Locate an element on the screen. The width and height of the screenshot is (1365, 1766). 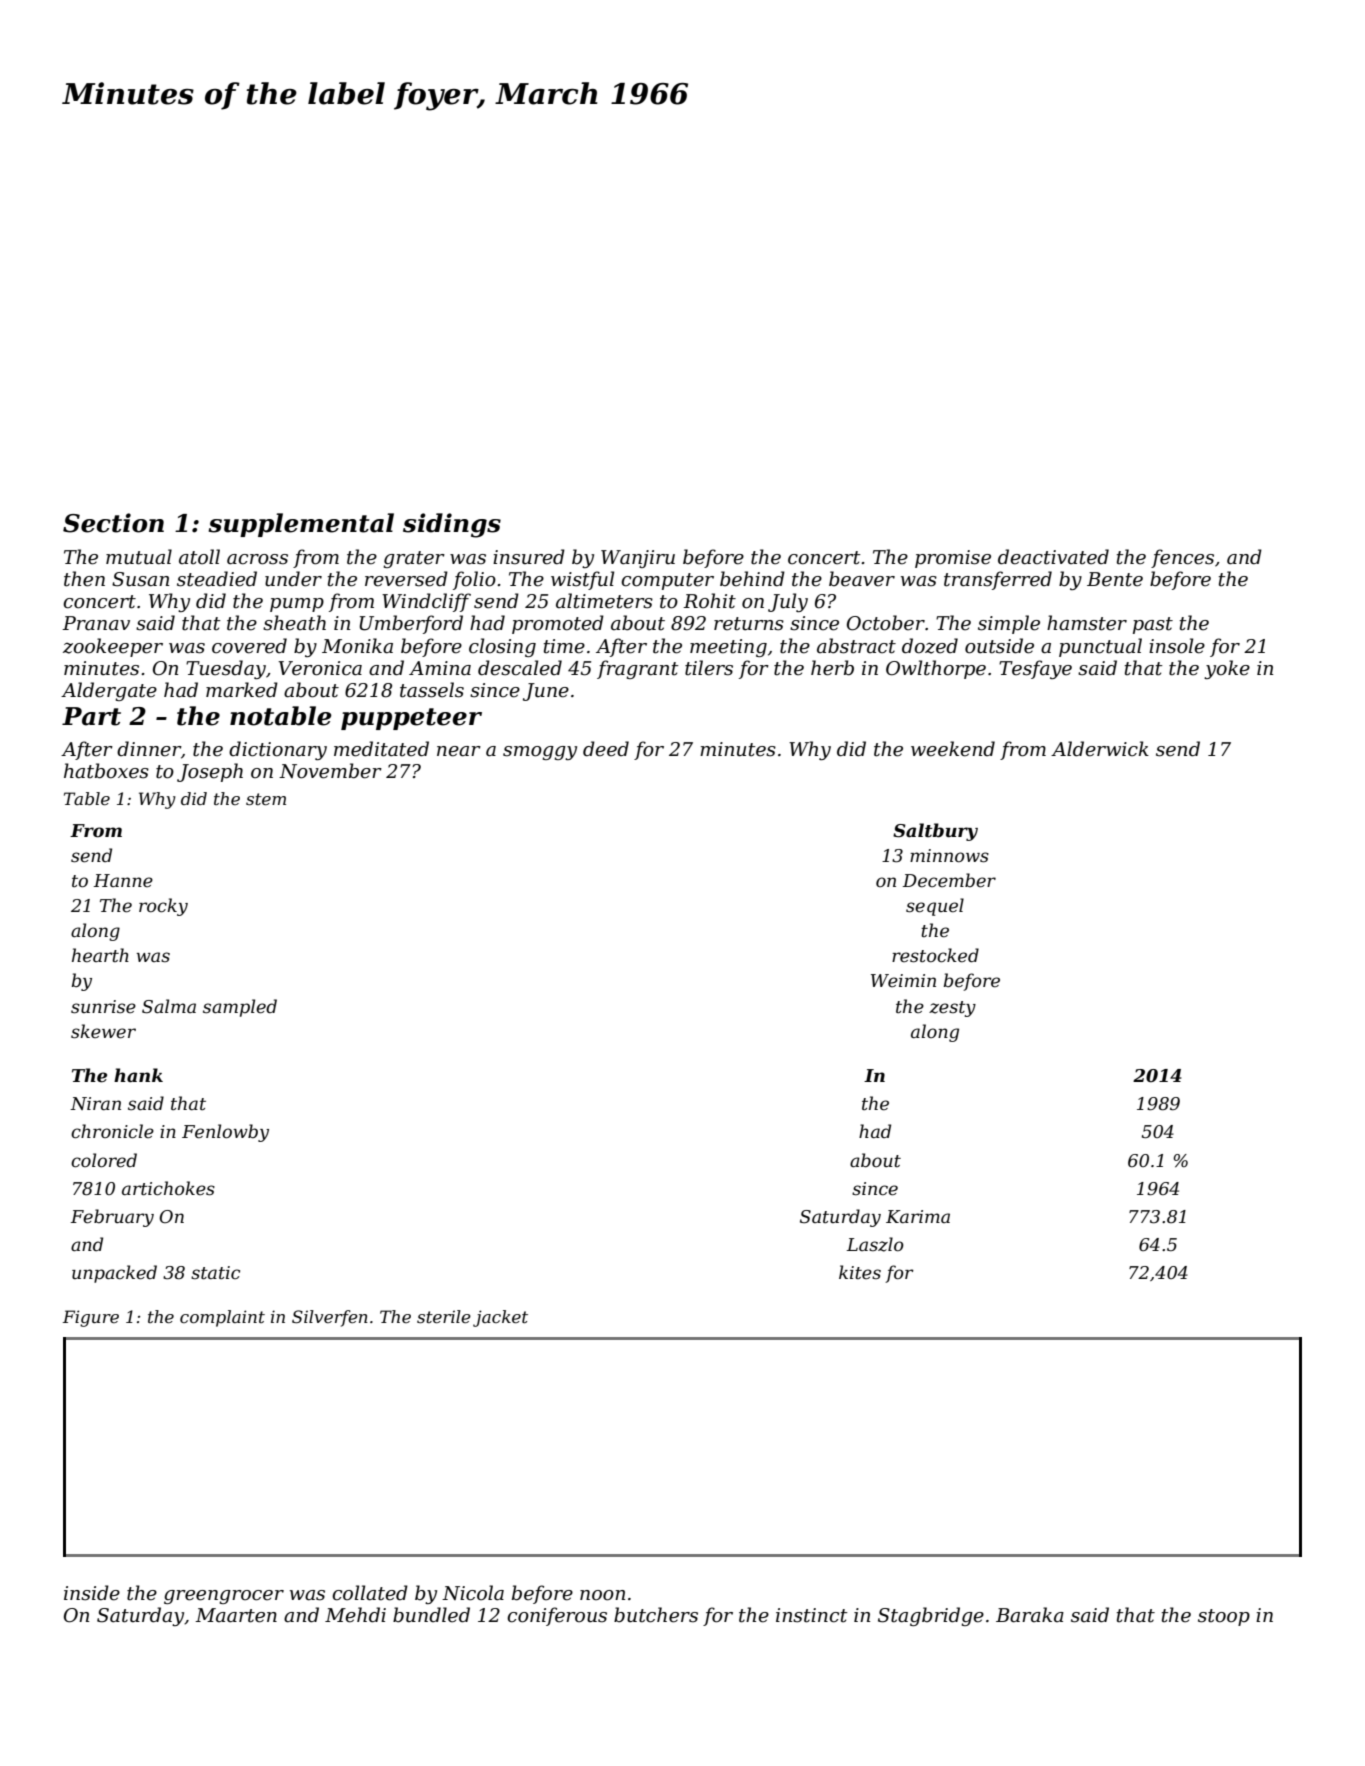
marked is located at coordinates (242, 690).
